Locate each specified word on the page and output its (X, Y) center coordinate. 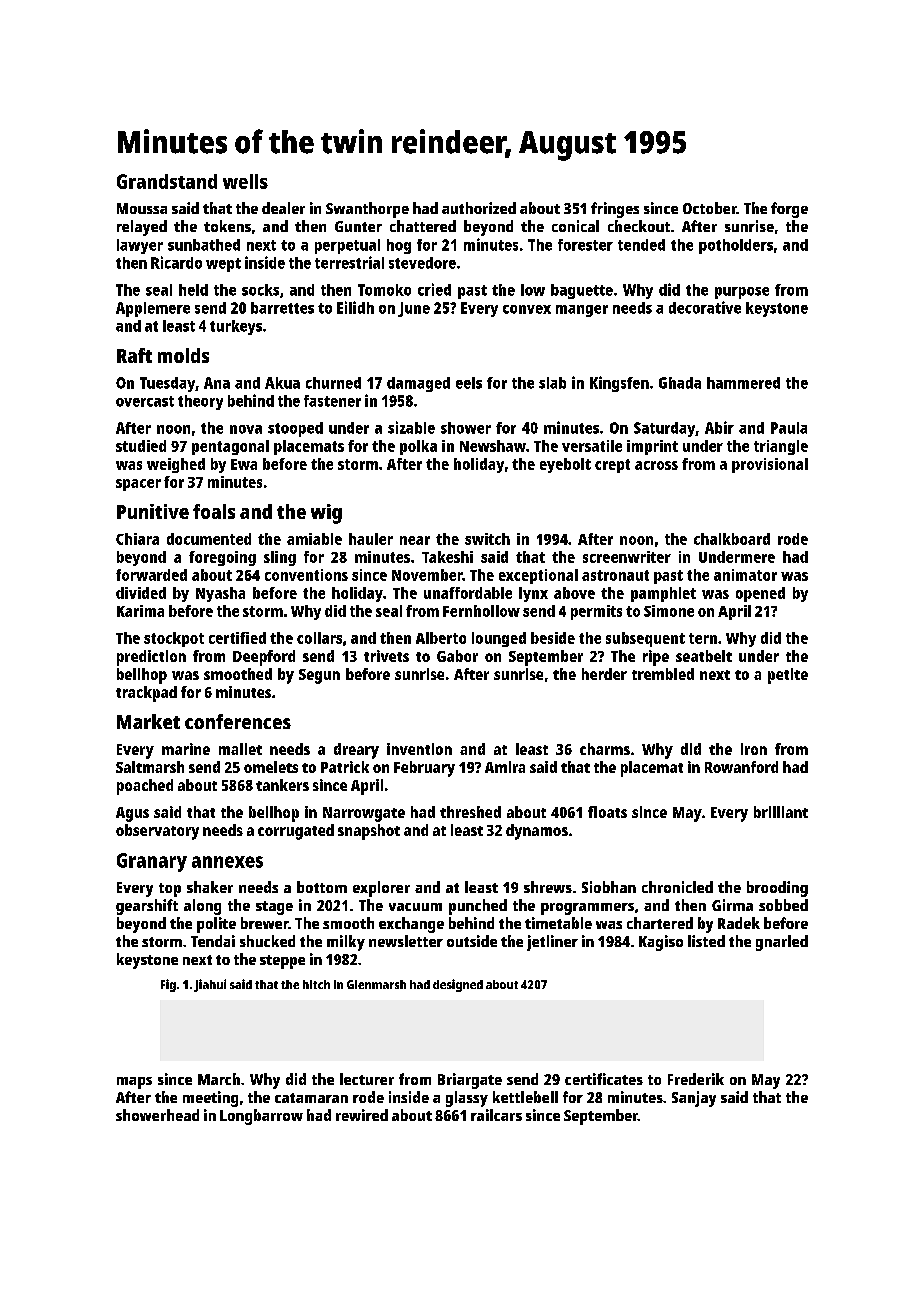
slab (552, 383)
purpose (742, 293)
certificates (604, 1079)
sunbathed (204, 245)
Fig (168, 985)
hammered (743, 383)
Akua (282, 383)
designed (458, 985)
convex (527, 309)
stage (274, 908)
